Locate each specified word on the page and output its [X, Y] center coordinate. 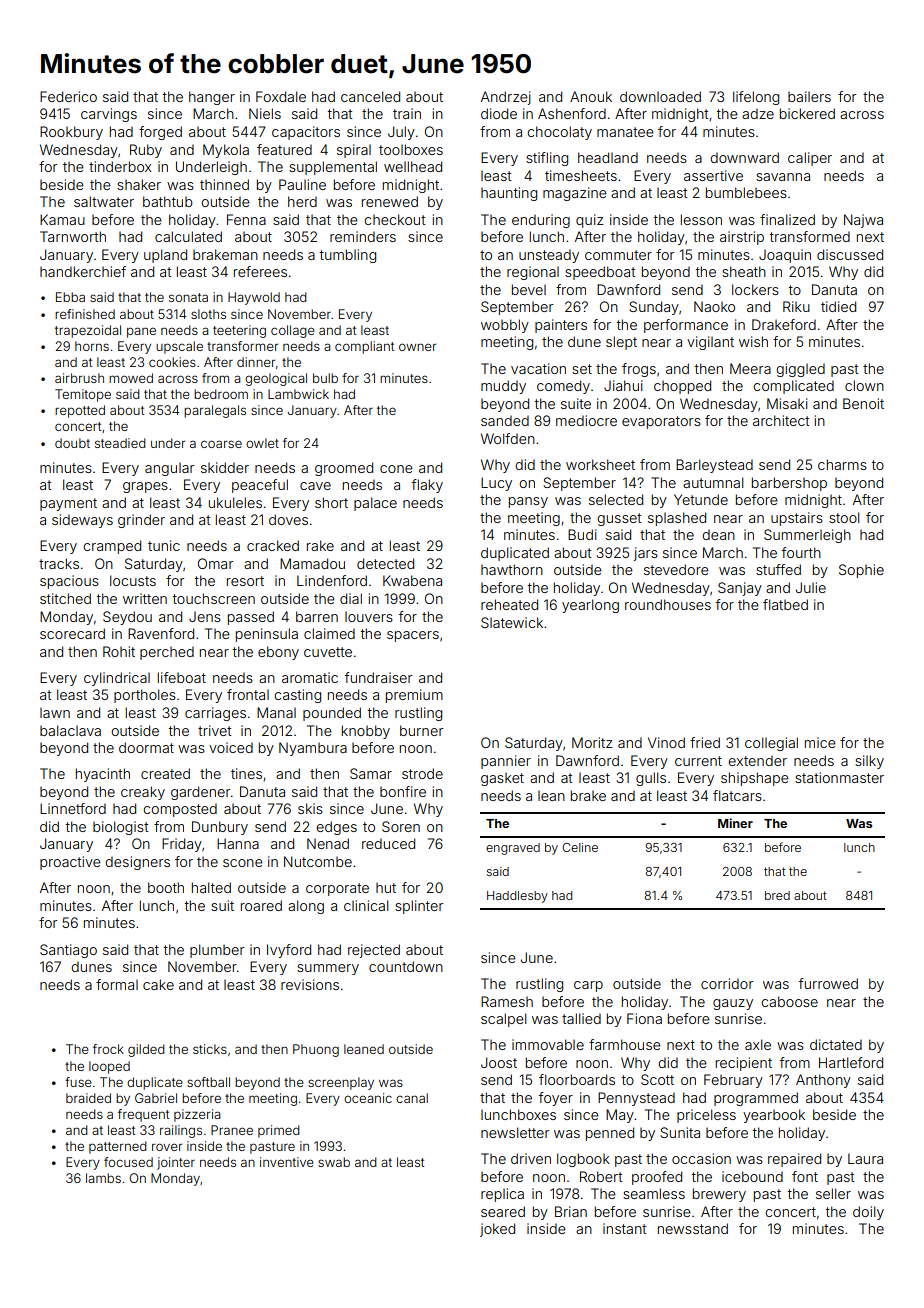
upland [165, 256]
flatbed [785, 604]
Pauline [302, 184]
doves [288, 519]
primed [279, 1131]
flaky [427, 486]
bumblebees [746, 192]
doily [868, 1213]
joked [497, 1230]
